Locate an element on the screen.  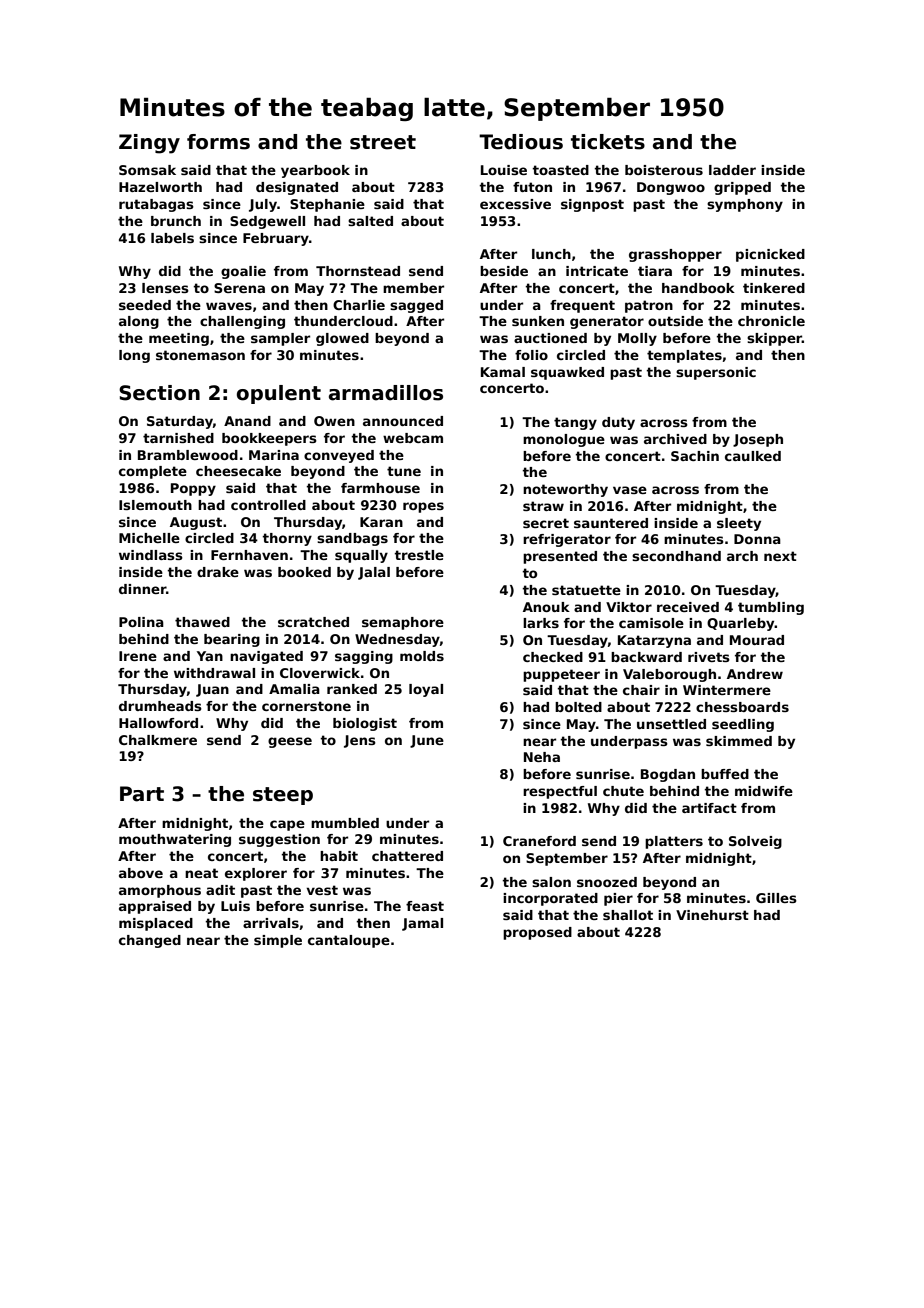
street is located at coordinates (383, 142).
